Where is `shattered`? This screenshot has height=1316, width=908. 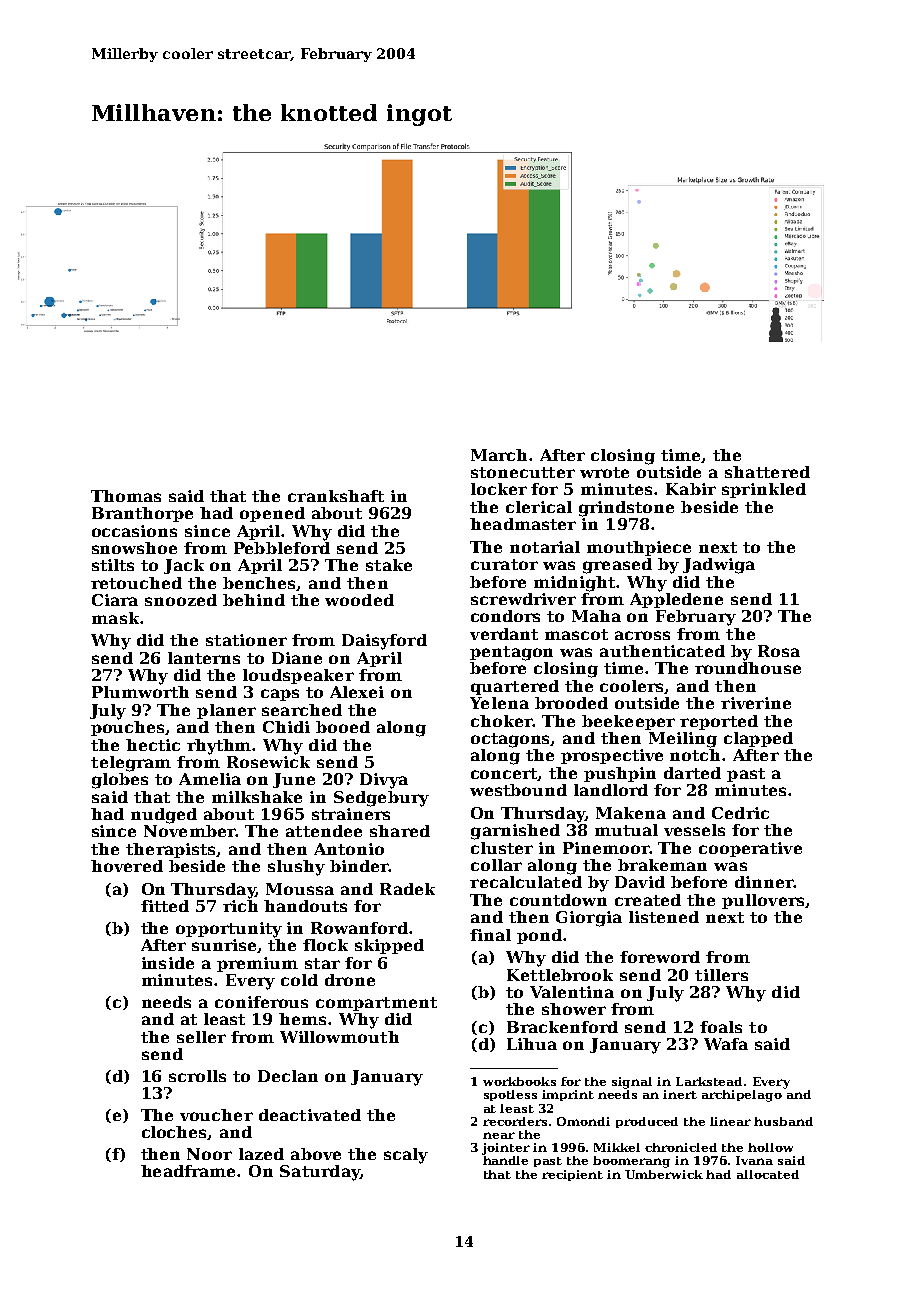
shattered is located at coordinates (767, 472).
